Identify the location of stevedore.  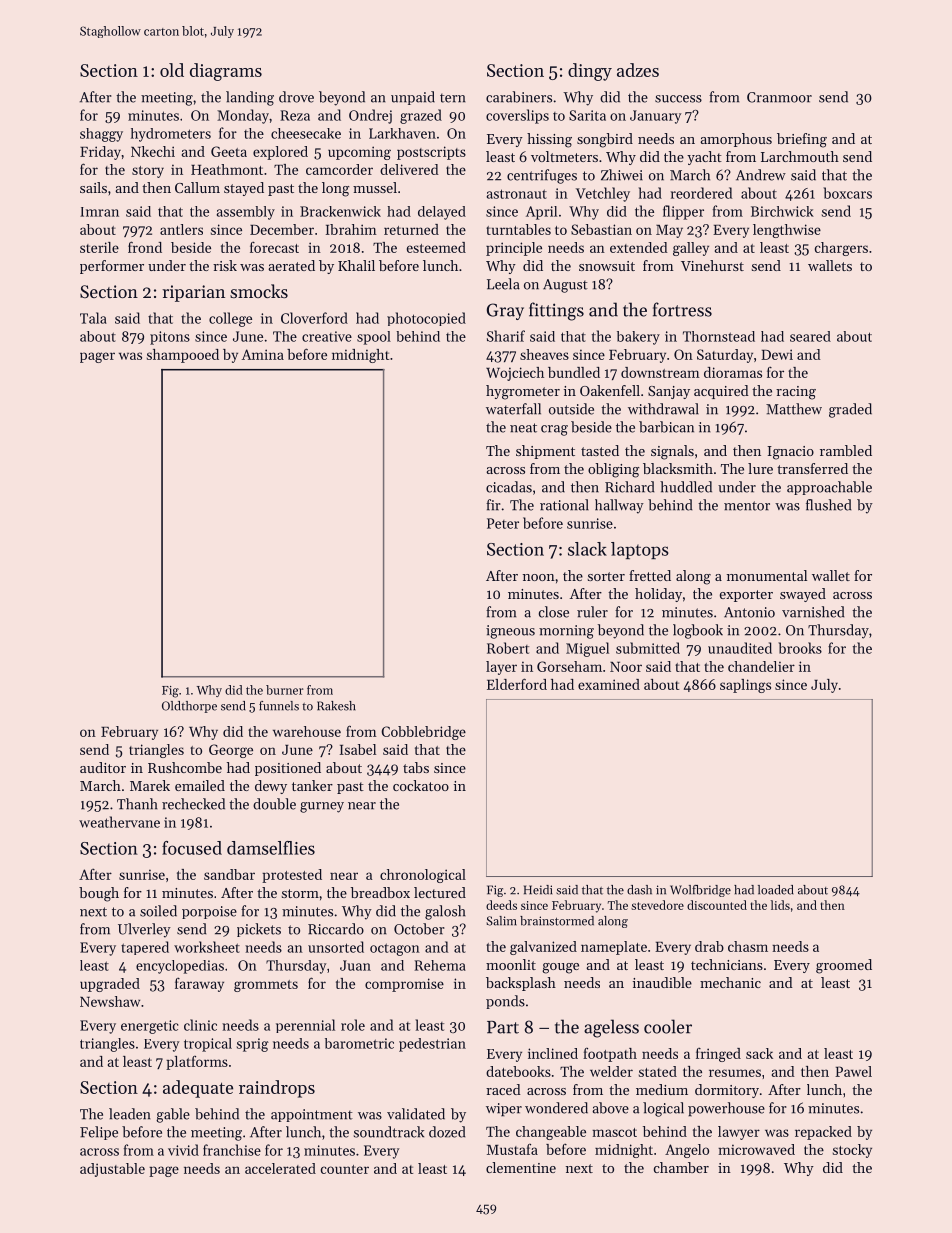
(657, 905).
